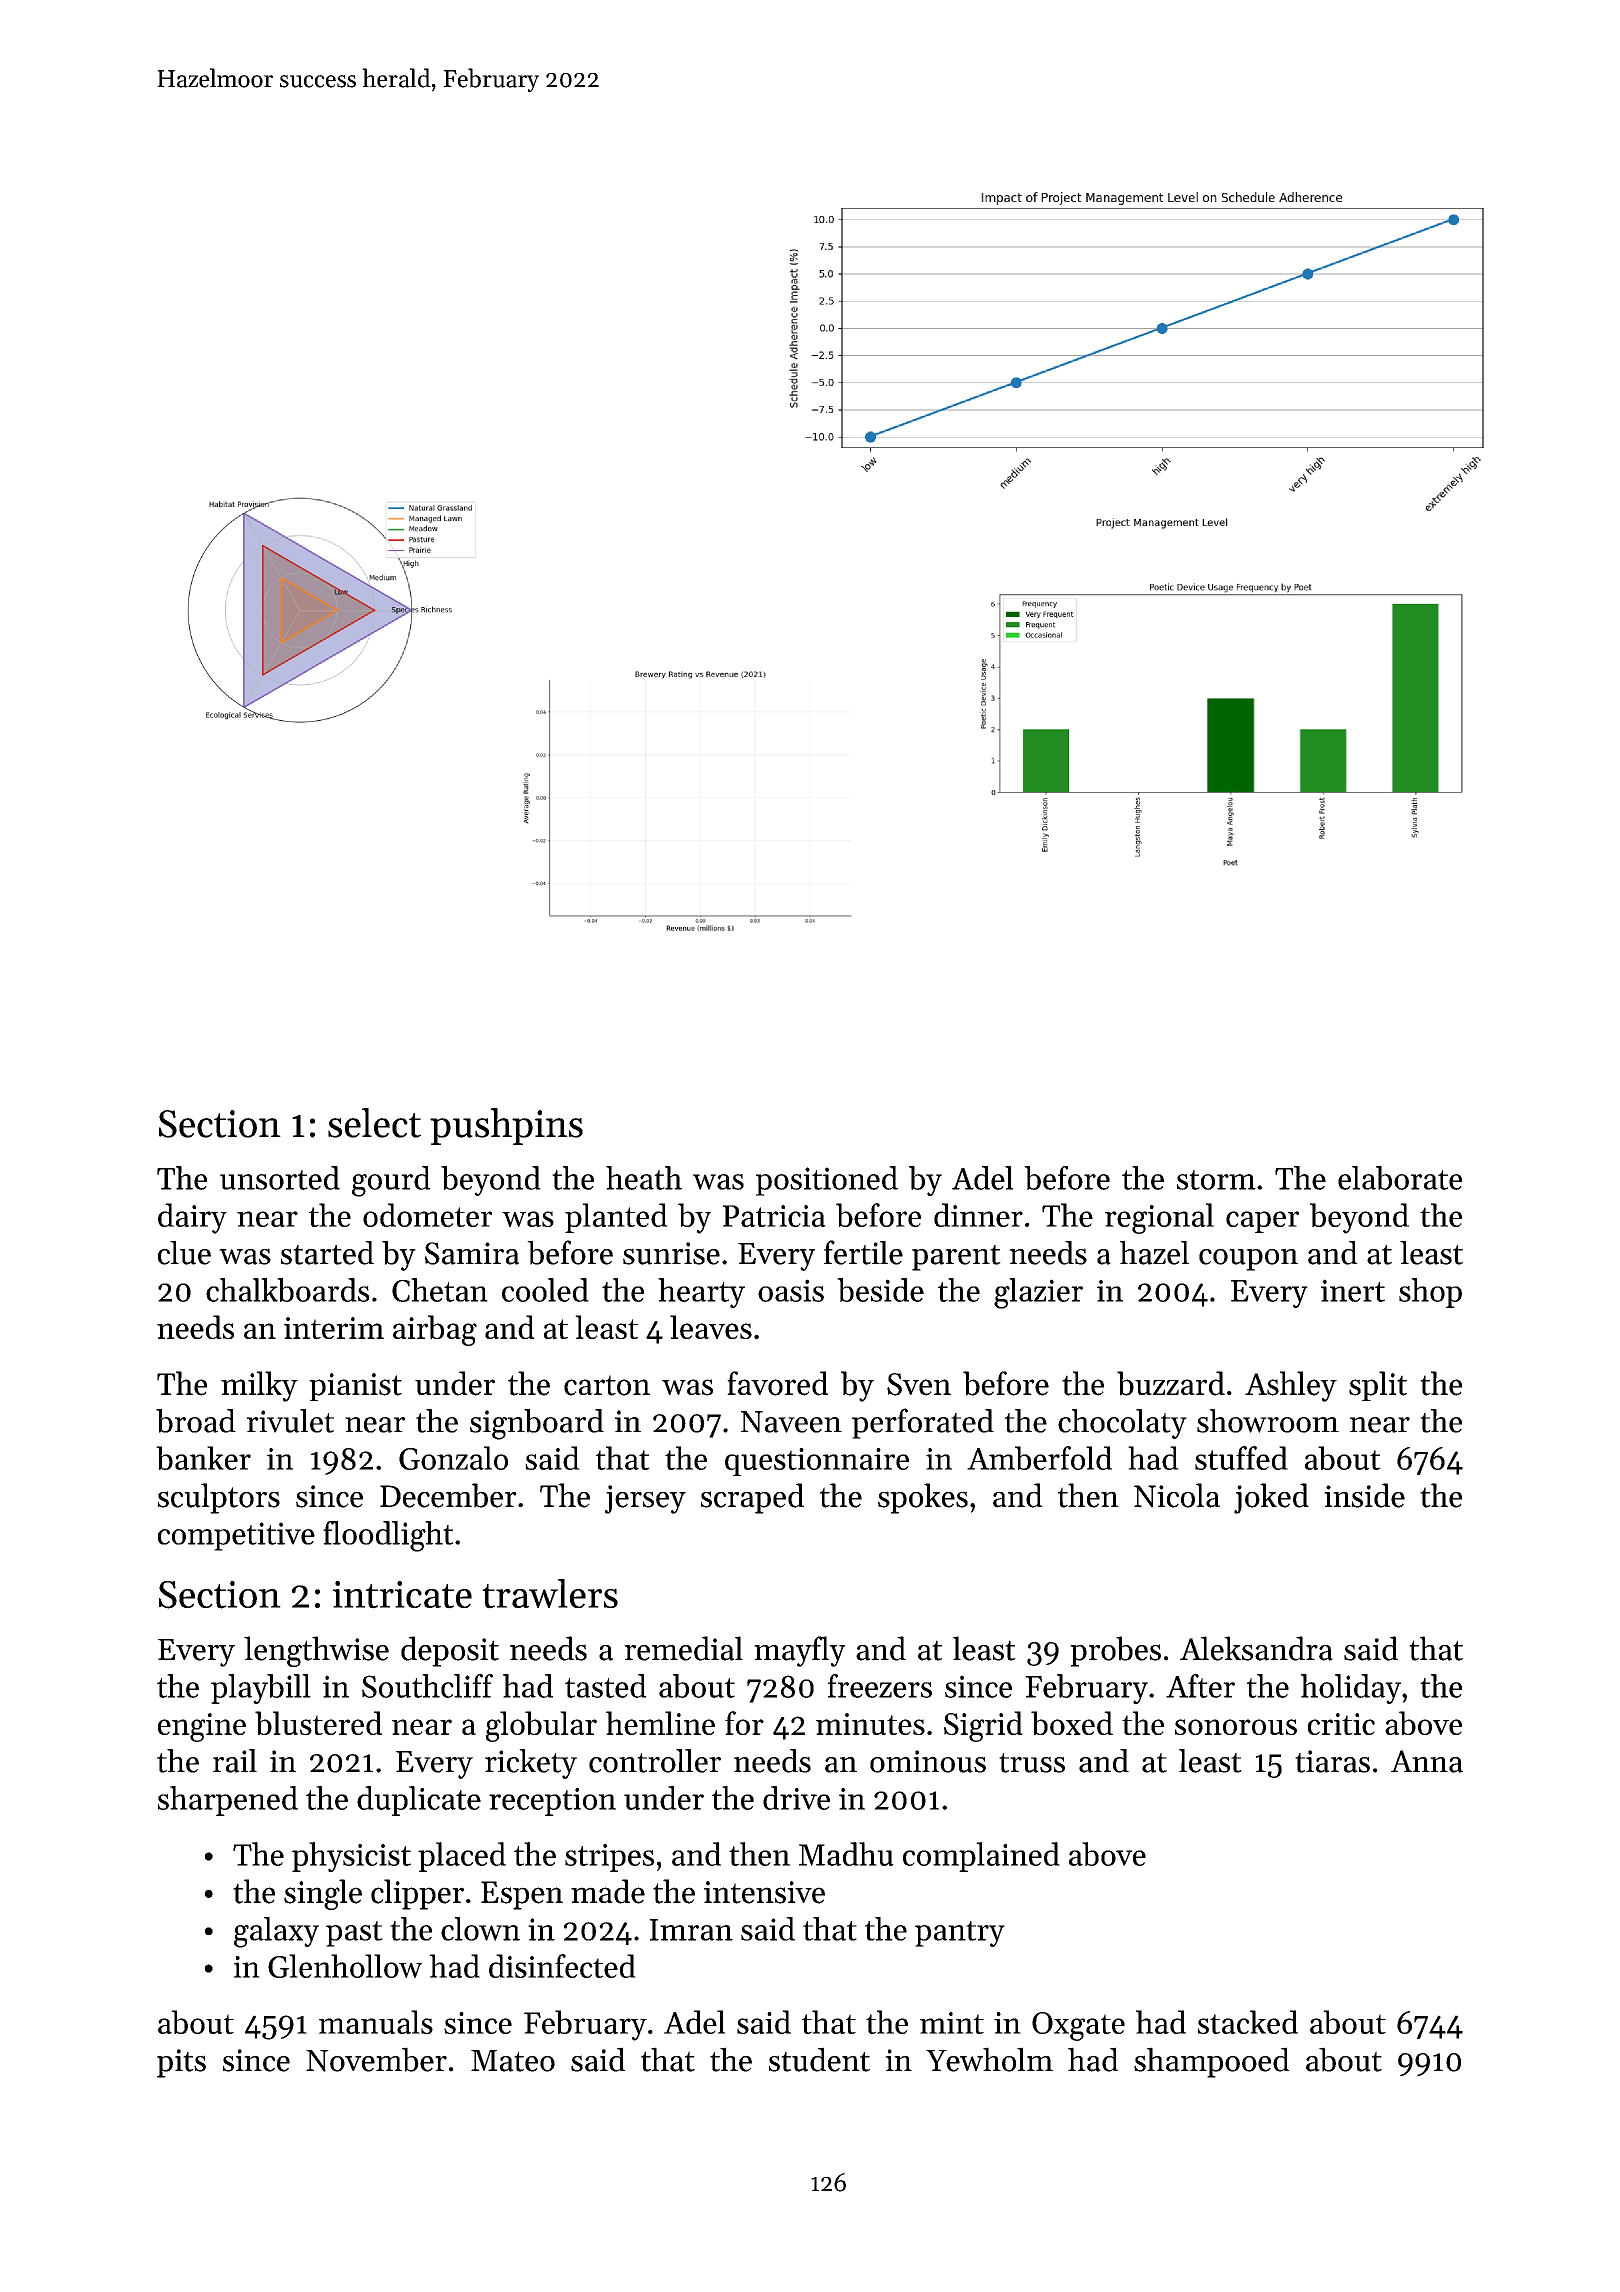  I want to click on cooled, so click(545, 1290).
